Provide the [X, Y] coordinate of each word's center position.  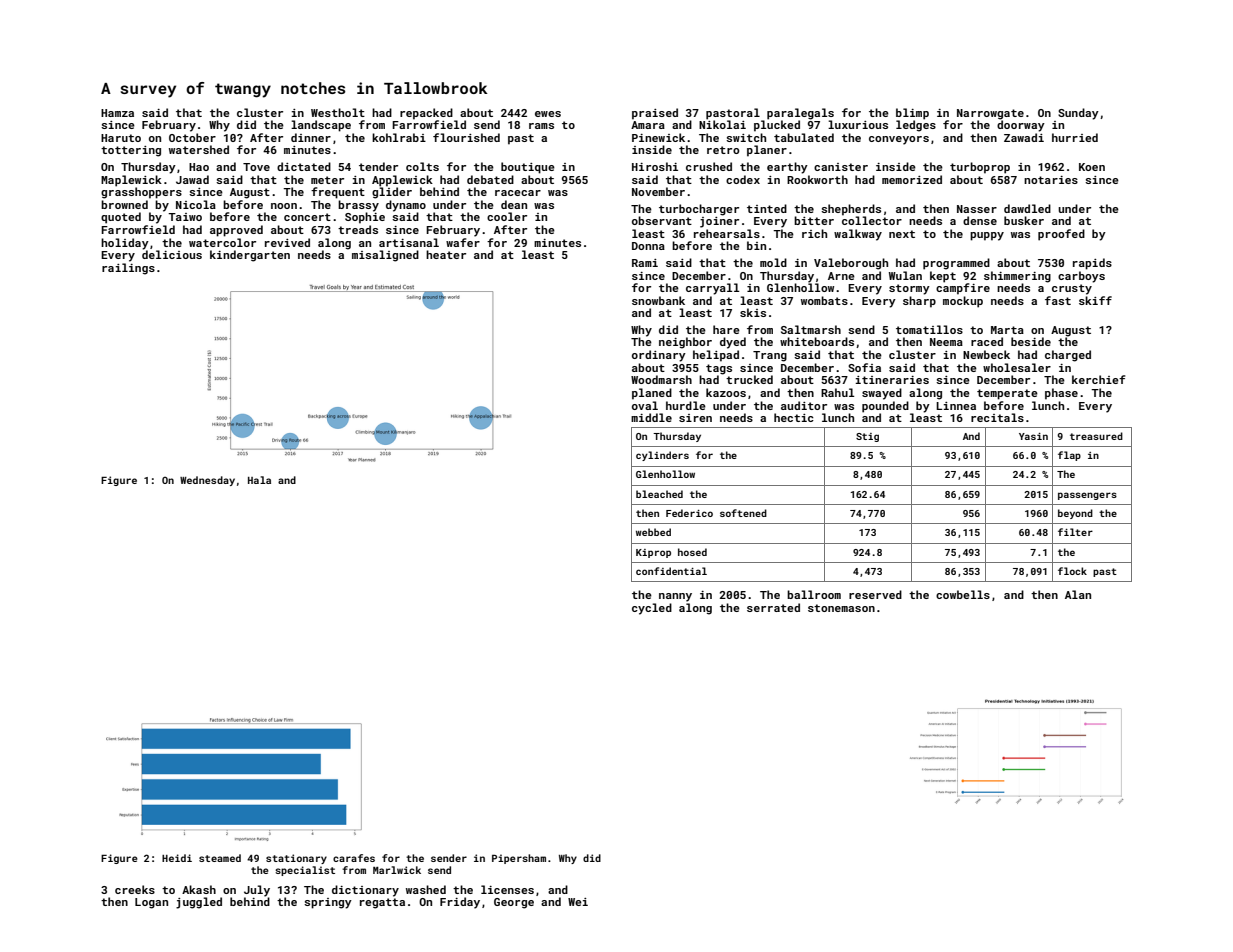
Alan [1078, 594]
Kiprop [653, 553]
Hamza [117, 113]
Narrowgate [990, 114]
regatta [382, 903]
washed [426, 889]
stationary [296, 859]
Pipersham [519, 859]
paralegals [800, 114]
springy [328, 903]
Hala [259, 480]
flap [1069, 456]
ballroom [814, 594]
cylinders [662, 456]
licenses [507, 889]
